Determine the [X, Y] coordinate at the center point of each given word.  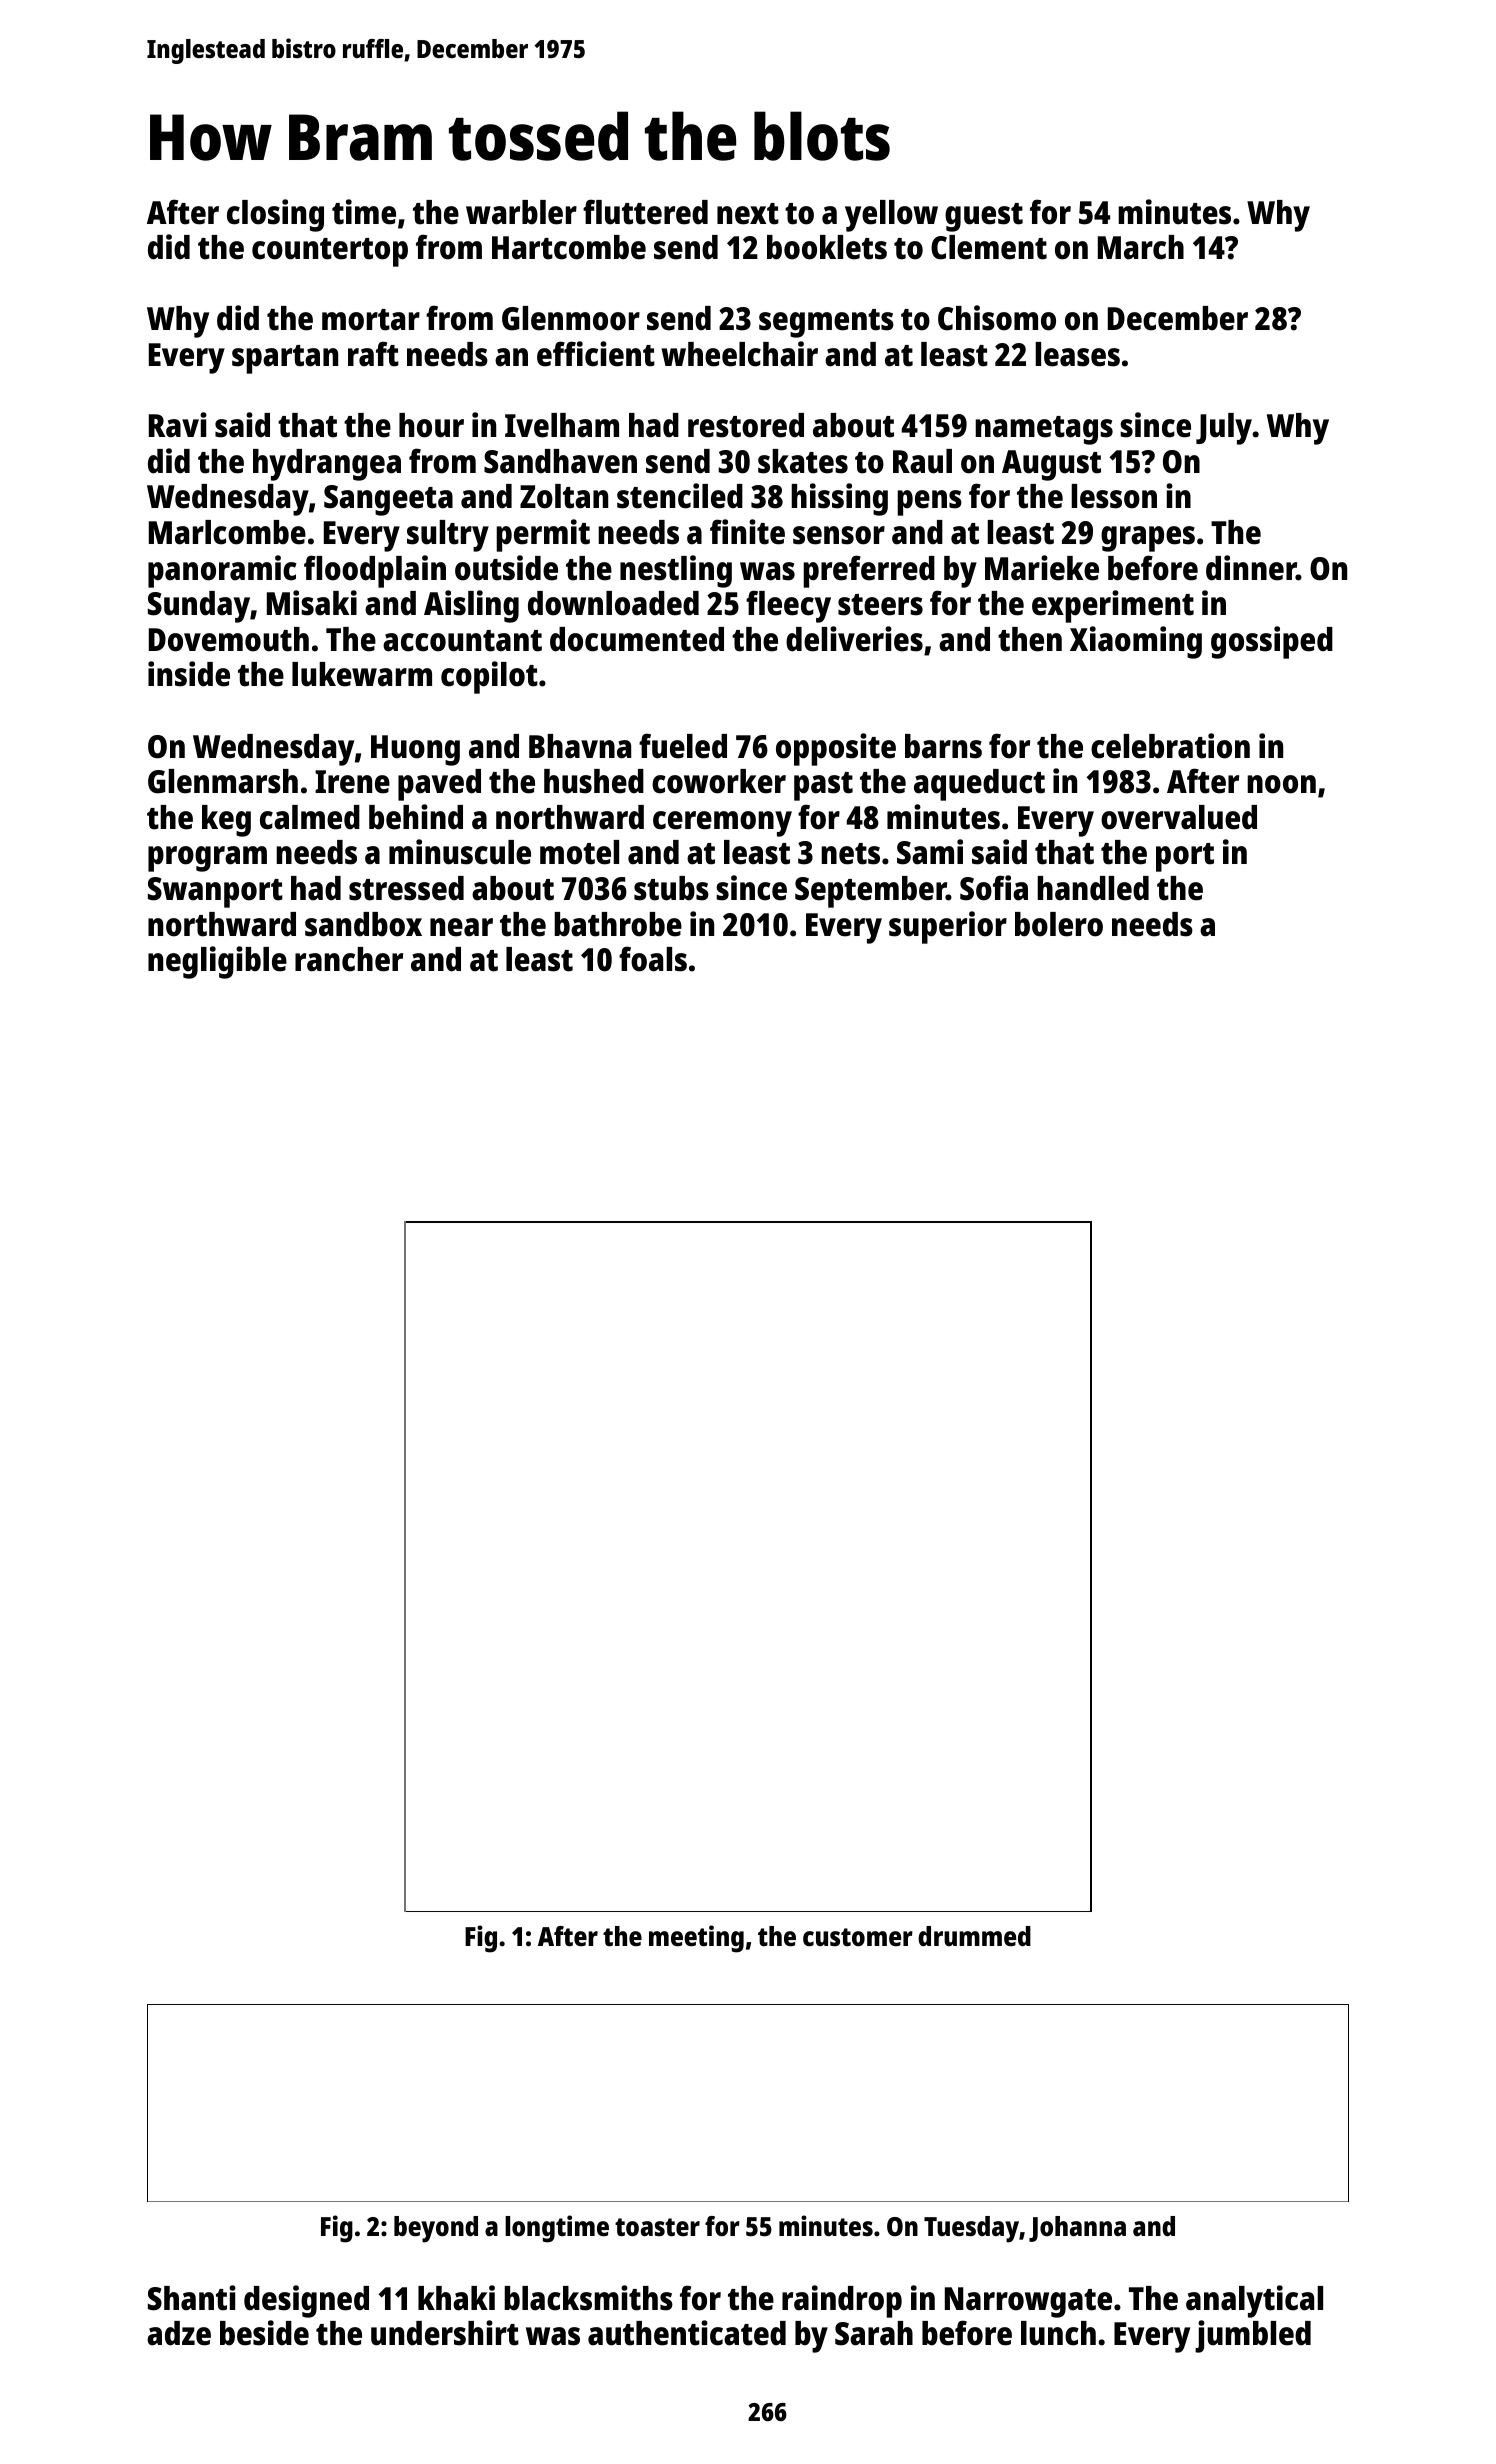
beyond [436, 2229]
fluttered [645, 212]
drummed [974, 1936]
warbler [521, 212]
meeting [696, 1939]
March [1141, 247]
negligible [217, 962]
